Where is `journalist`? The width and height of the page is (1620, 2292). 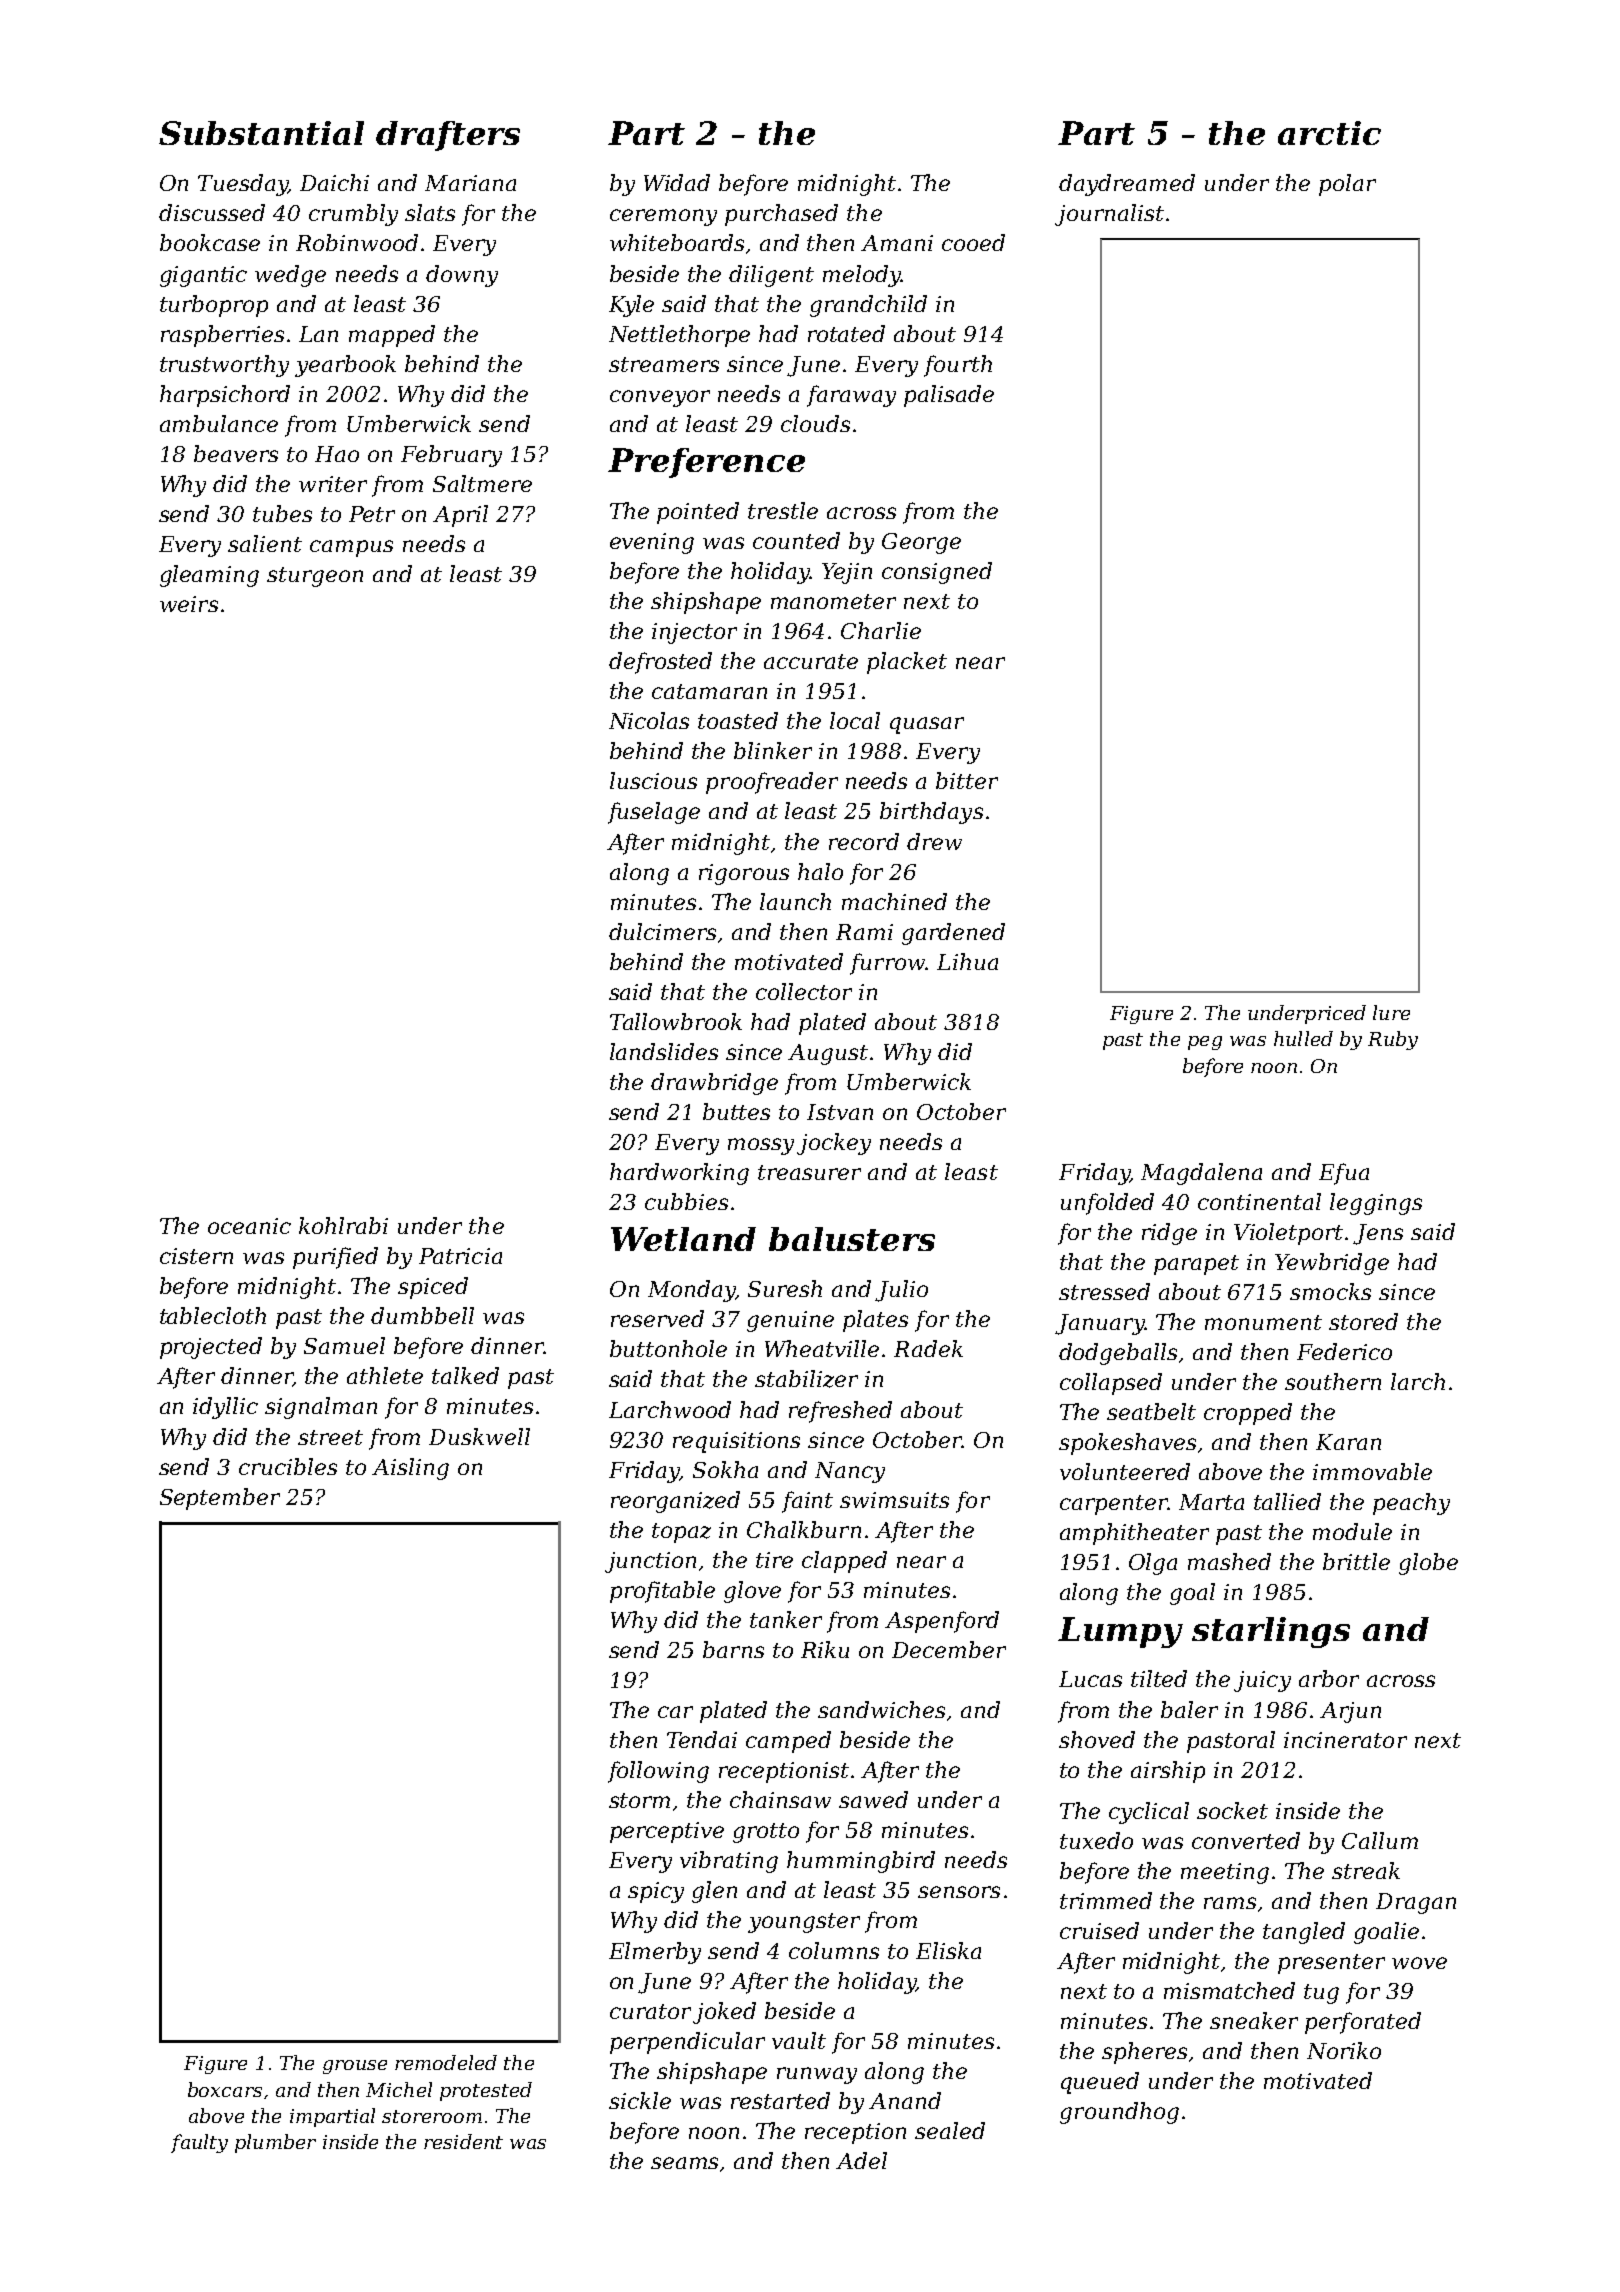
journalist is located at coordinates (1109, 215).
